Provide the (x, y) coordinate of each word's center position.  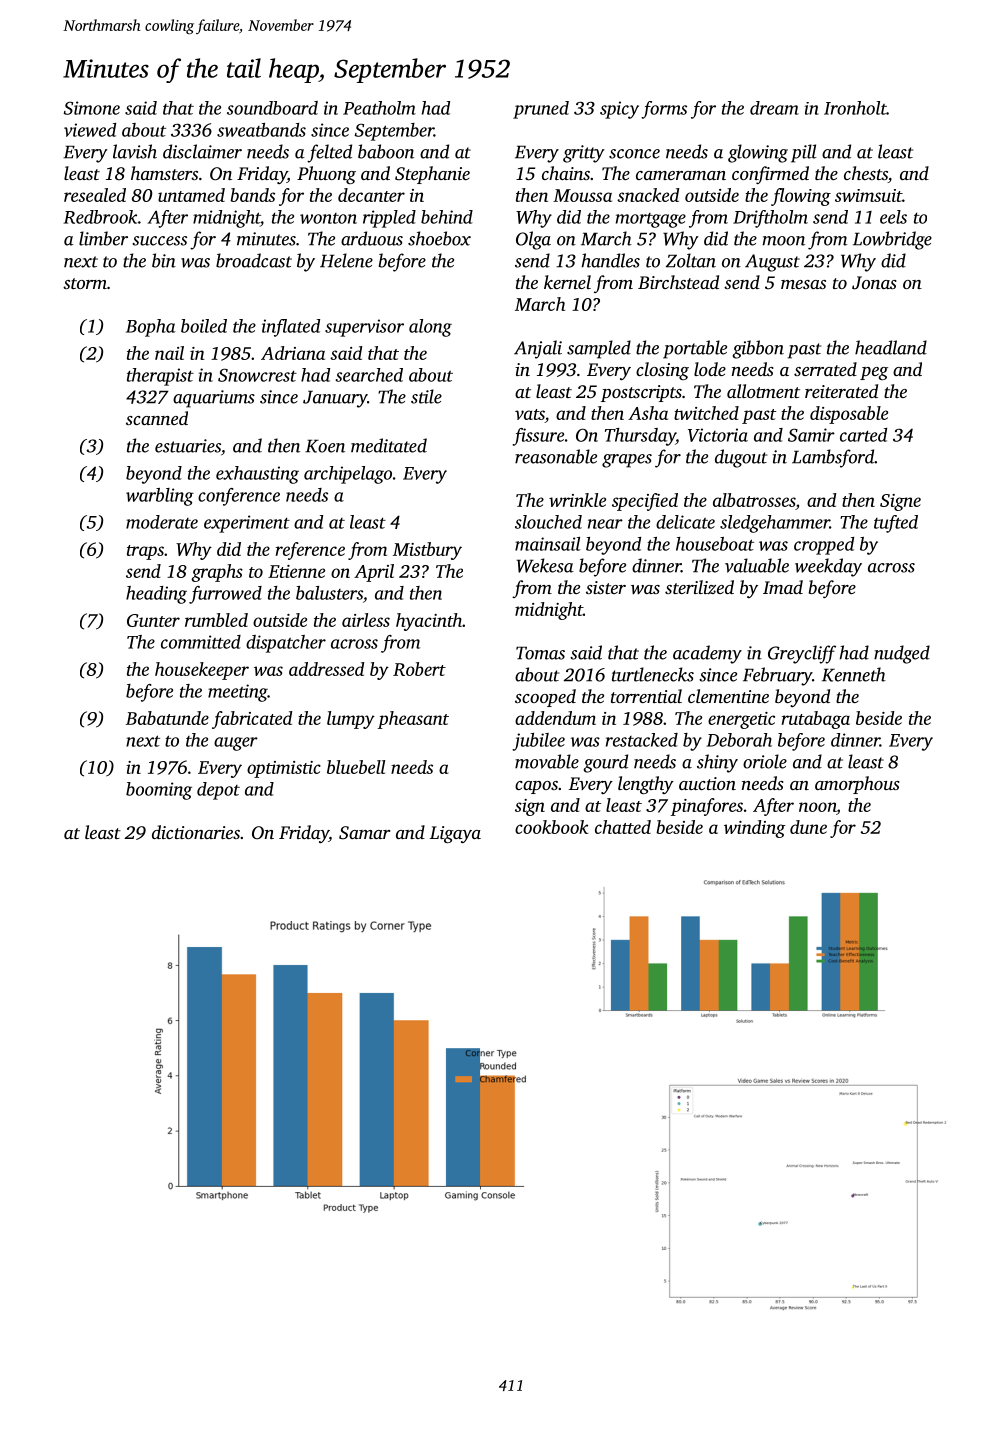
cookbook (551, 827)
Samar (364, 833)
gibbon (758, 349)
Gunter (153, 620)
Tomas (540, 653)
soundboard (272, 108)
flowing (801, 197)
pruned (541, 110)
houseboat (715, 544)
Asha (648, 413)
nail (169, 353)
